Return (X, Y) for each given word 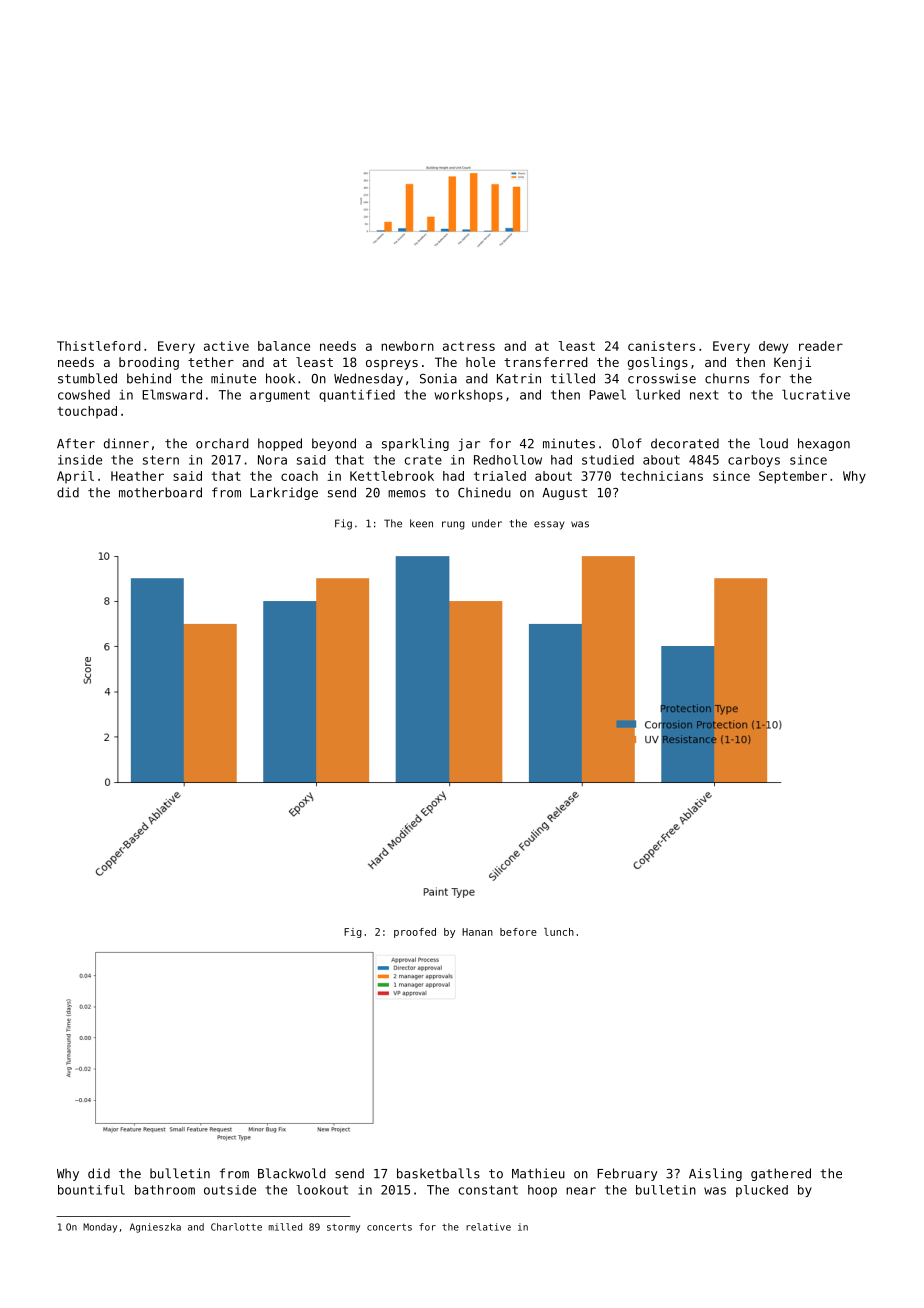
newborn (407, 346)
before (518, 932)
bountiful (91, 1190)
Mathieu (538, 1173)
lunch (559, 932)
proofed (415, 933)
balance (284, 346)
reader (821, 346)
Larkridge (284, 493)
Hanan (477, 932)
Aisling (715, 1174)
